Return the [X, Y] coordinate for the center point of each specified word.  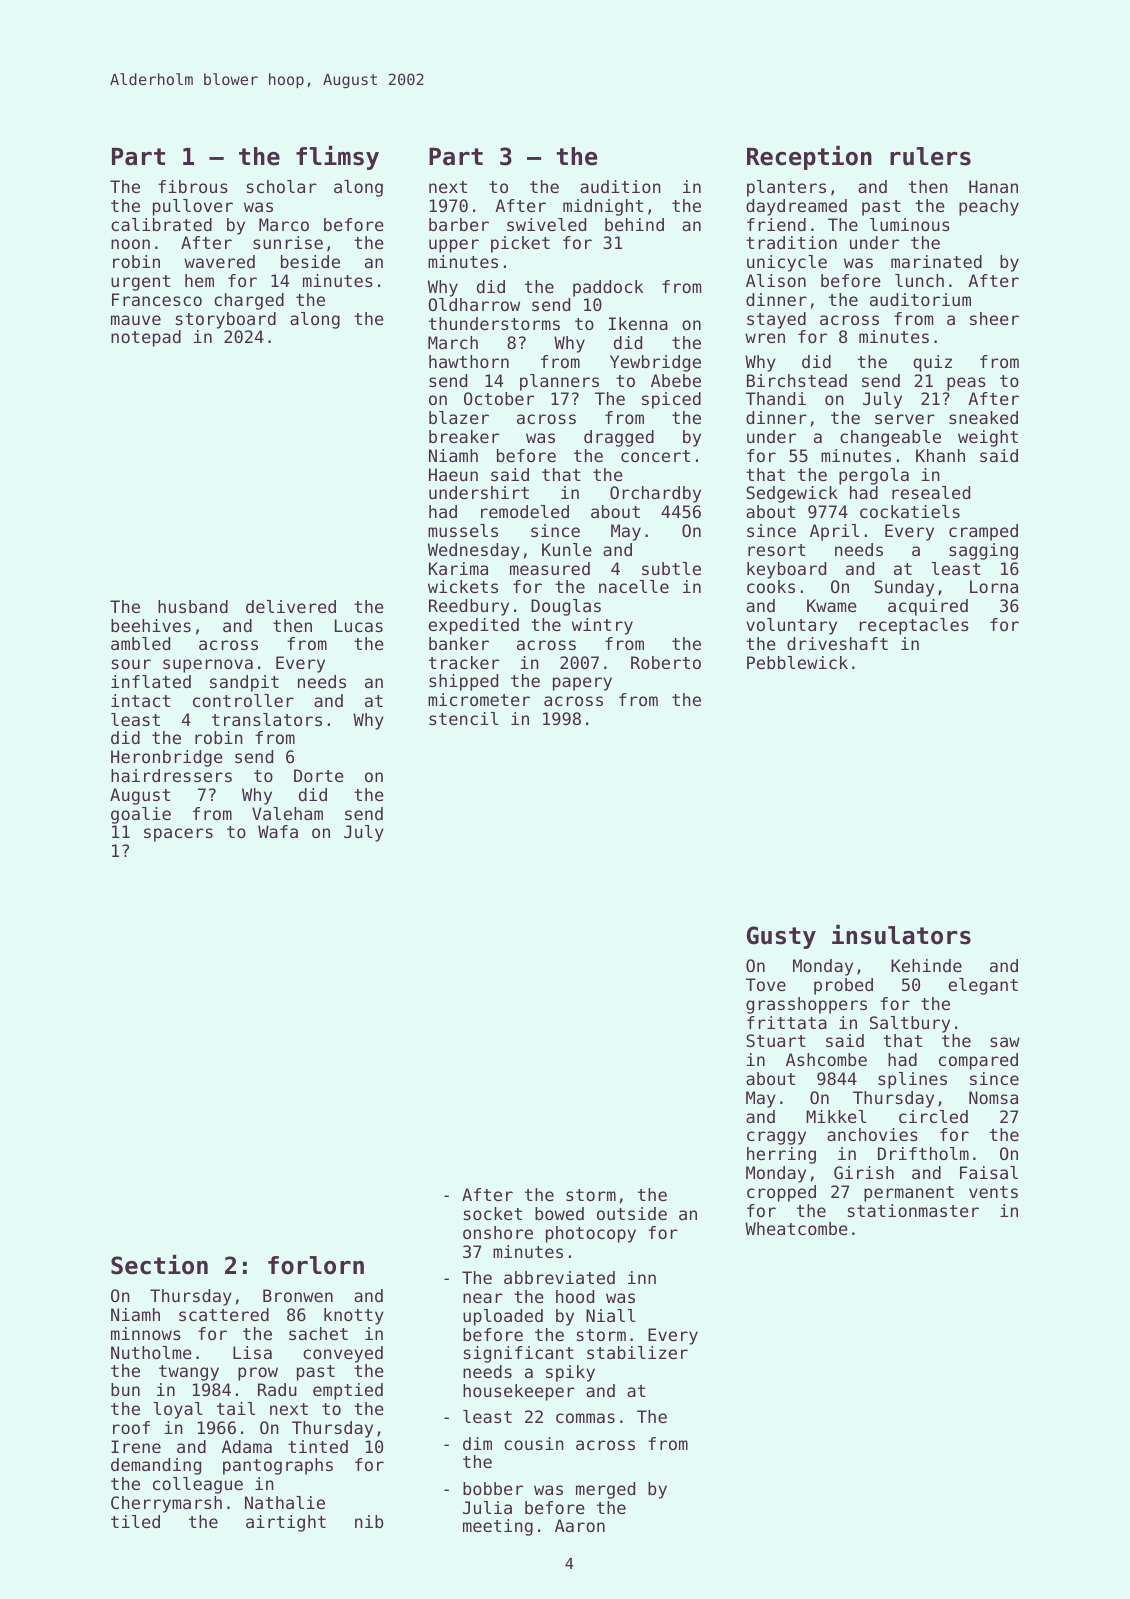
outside [632, 1213]
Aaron [580, 1525]
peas [966, 384]
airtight [286, 1523]
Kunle [567, 549]
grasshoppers [806, 1005]
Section [159, 1265]
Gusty [781, 937]
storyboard [226, 320]
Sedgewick [792, 494]
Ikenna [638, 323]
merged [605, 1490]
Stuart [776, 1040]
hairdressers [171, 775]
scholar [282, 186]
